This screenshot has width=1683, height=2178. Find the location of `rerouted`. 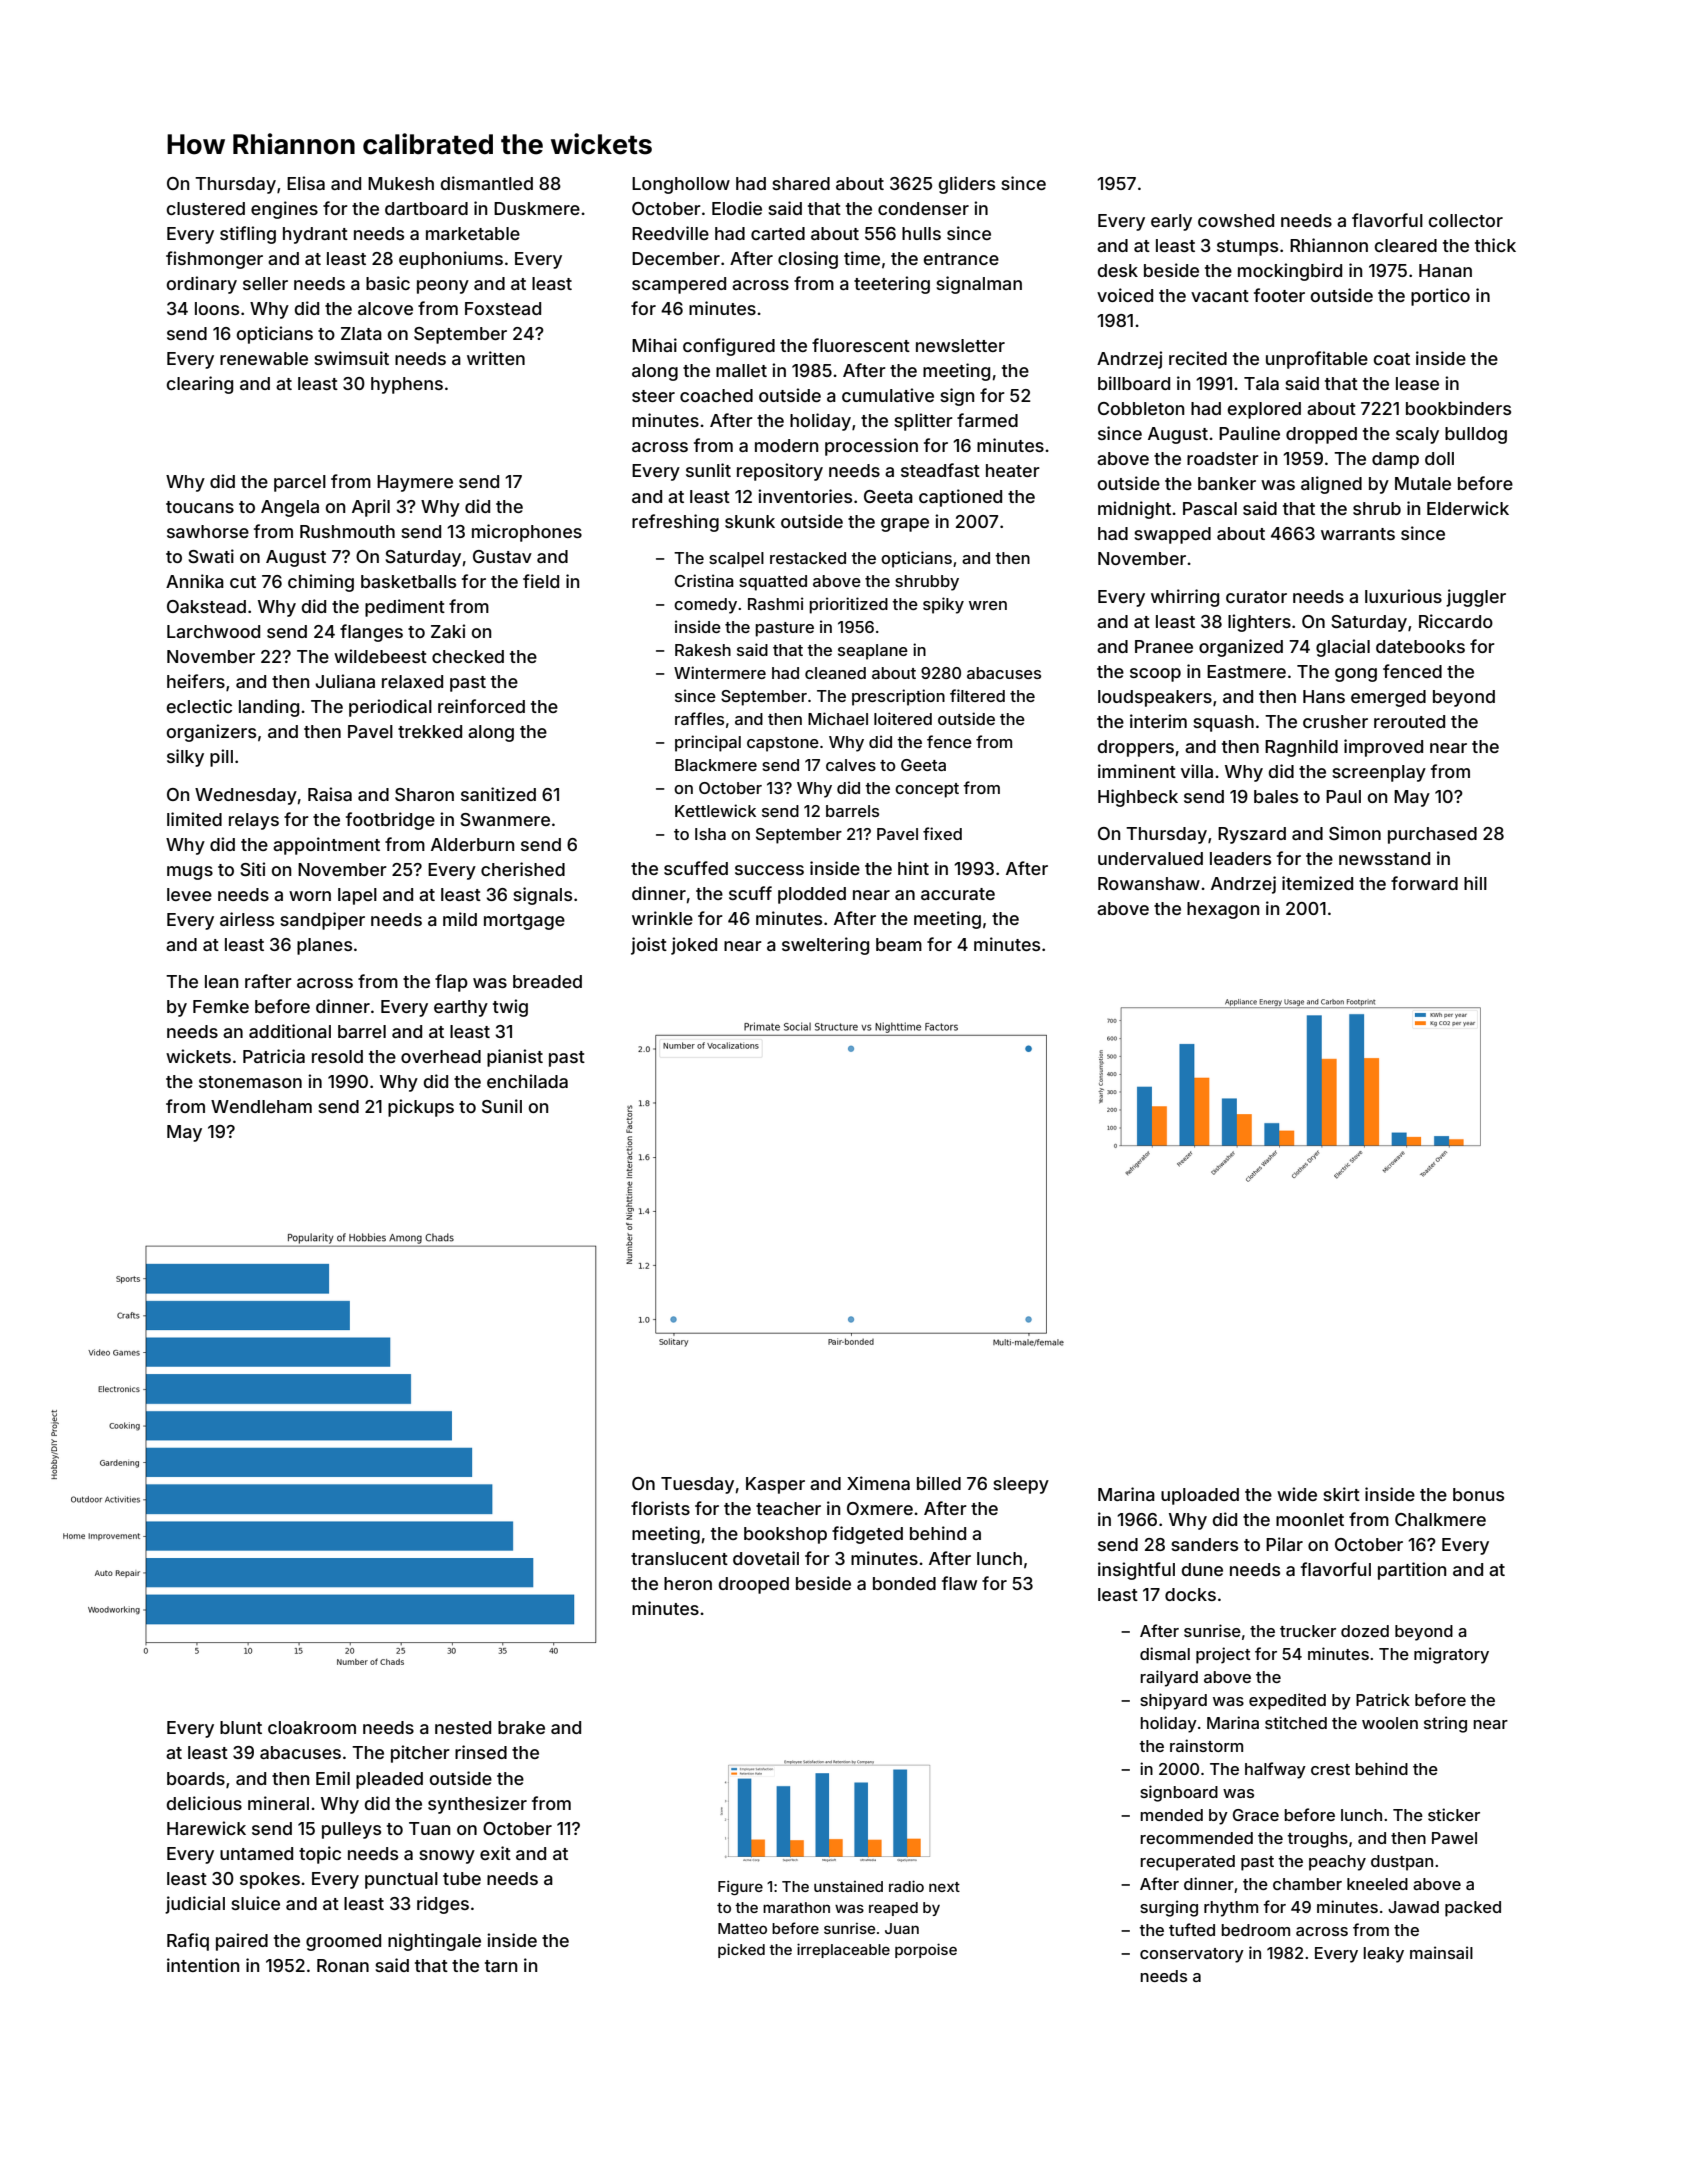

rerouted is located at coordinates (1409, 721).
